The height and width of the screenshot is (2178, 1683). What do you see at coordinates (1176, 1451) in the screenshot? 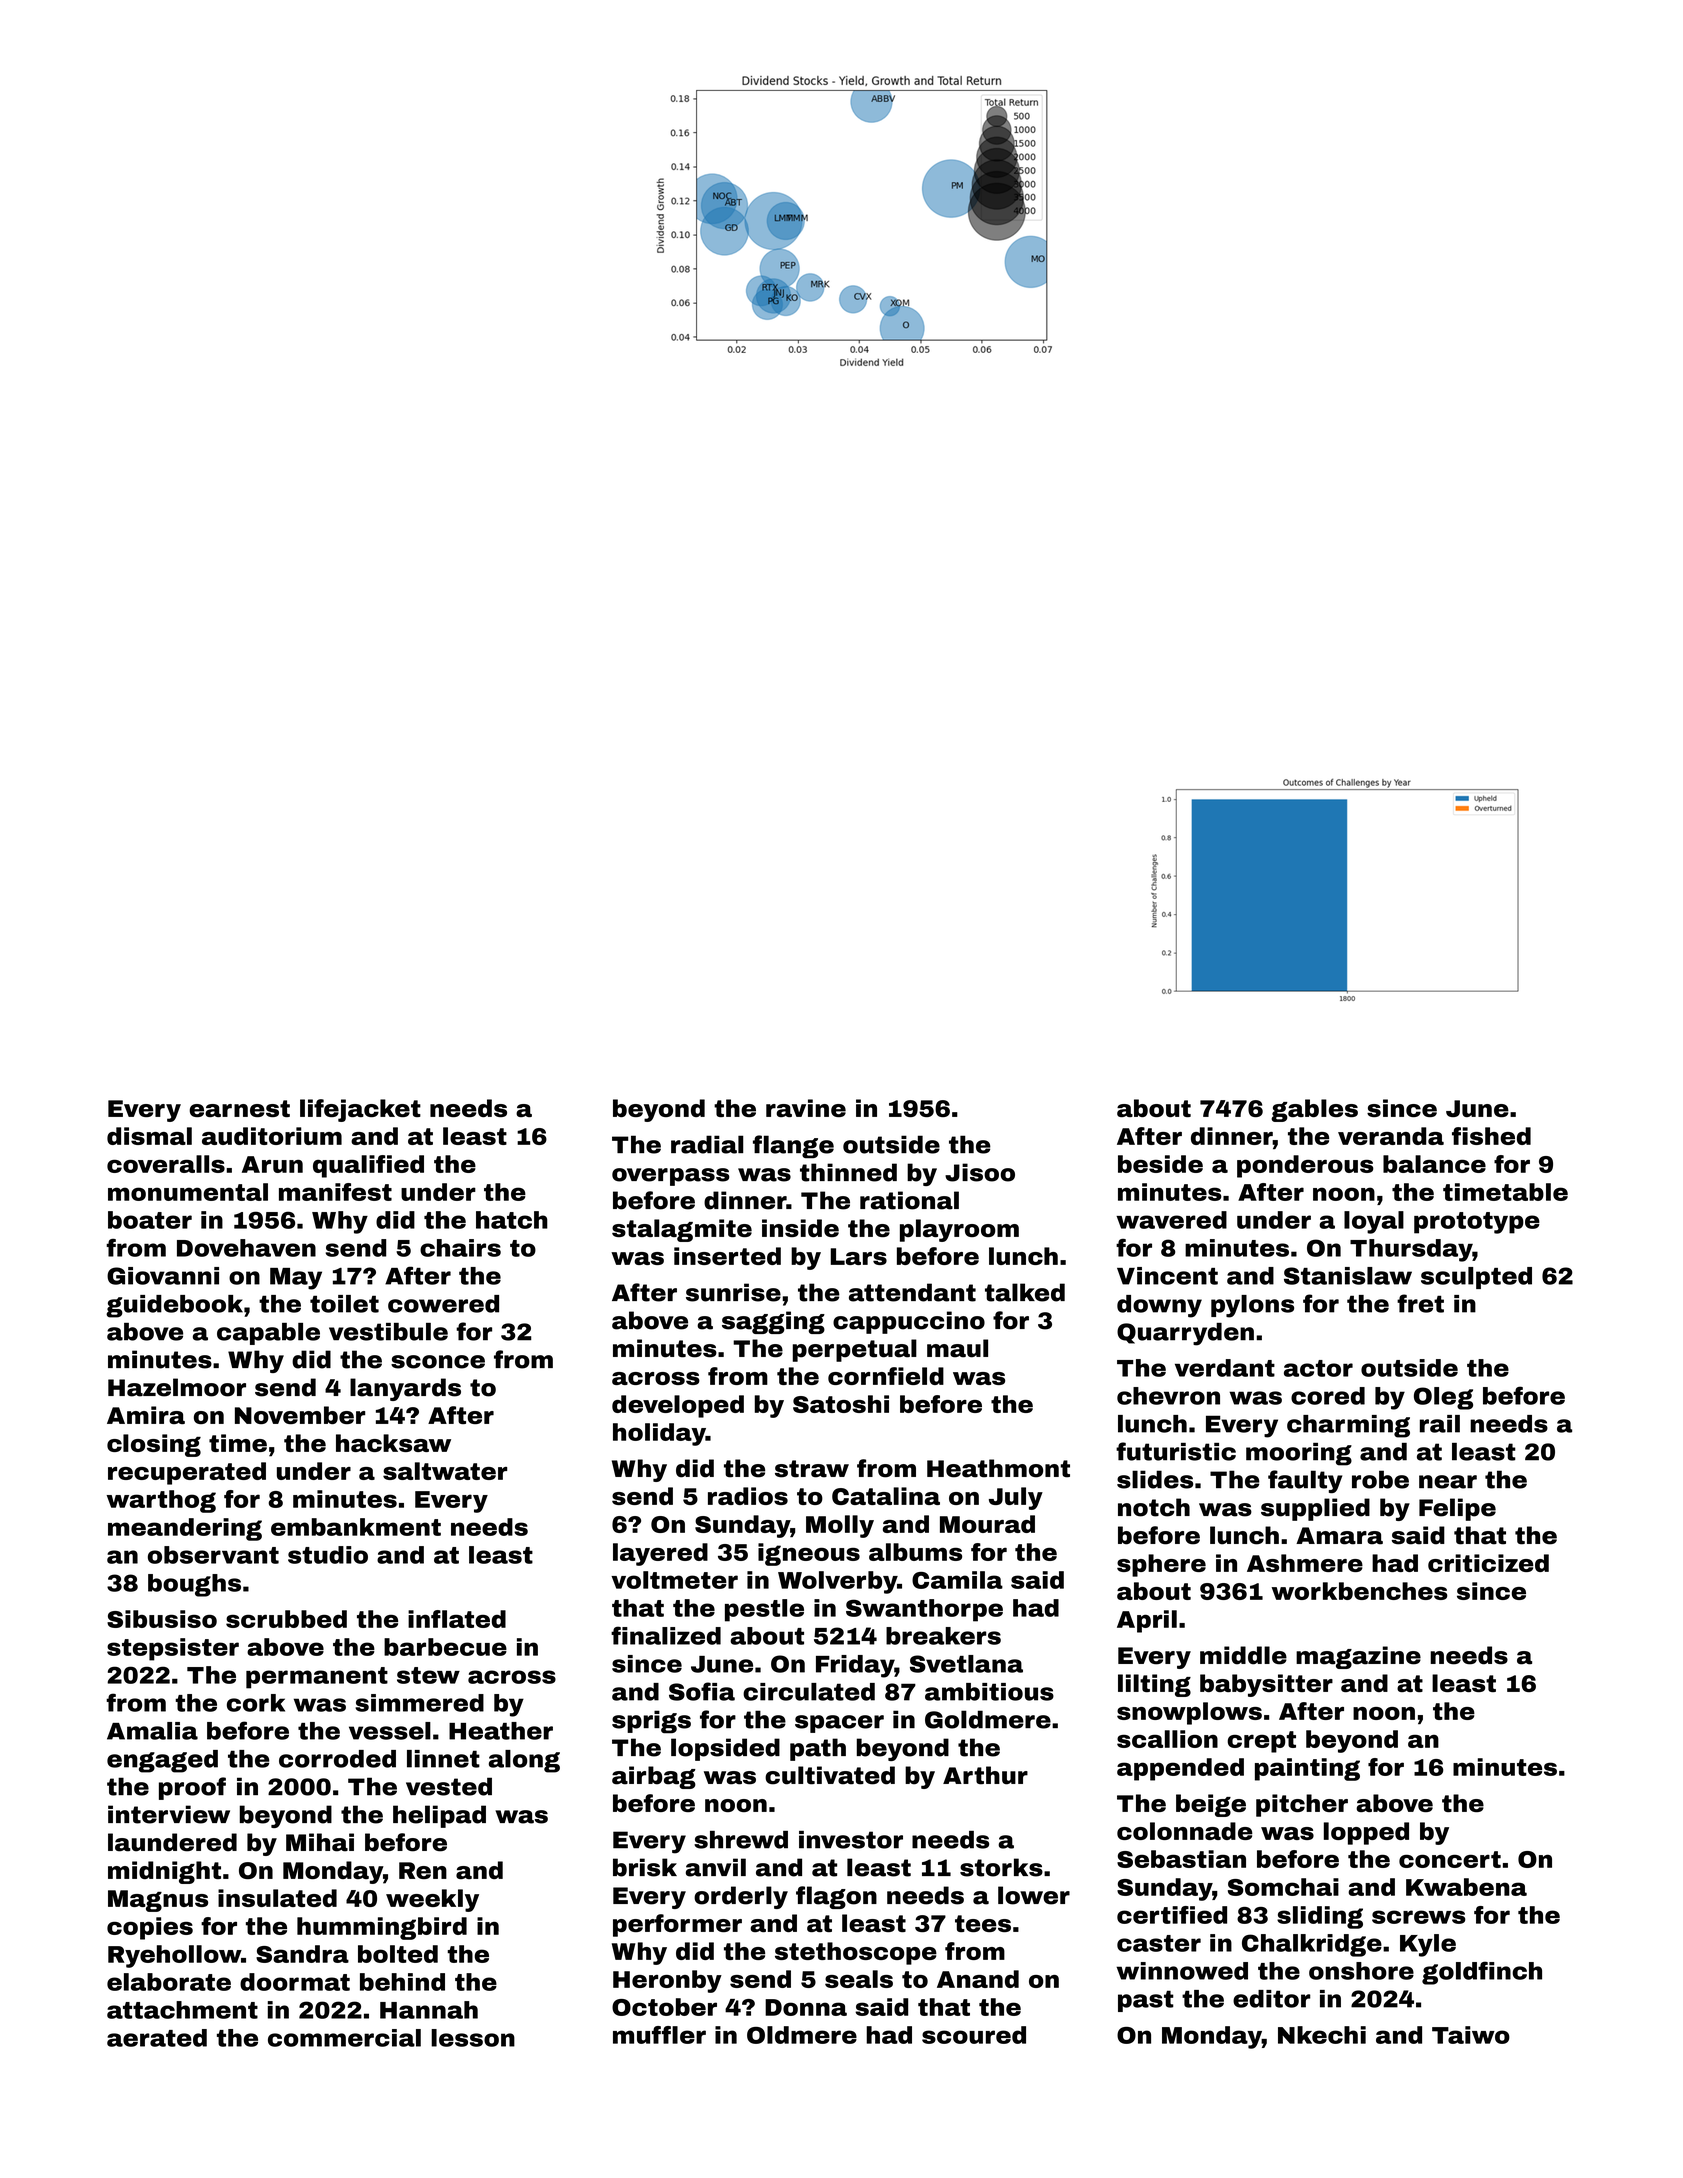
I see `futuristic` at bounding box center [1176, 1451].
